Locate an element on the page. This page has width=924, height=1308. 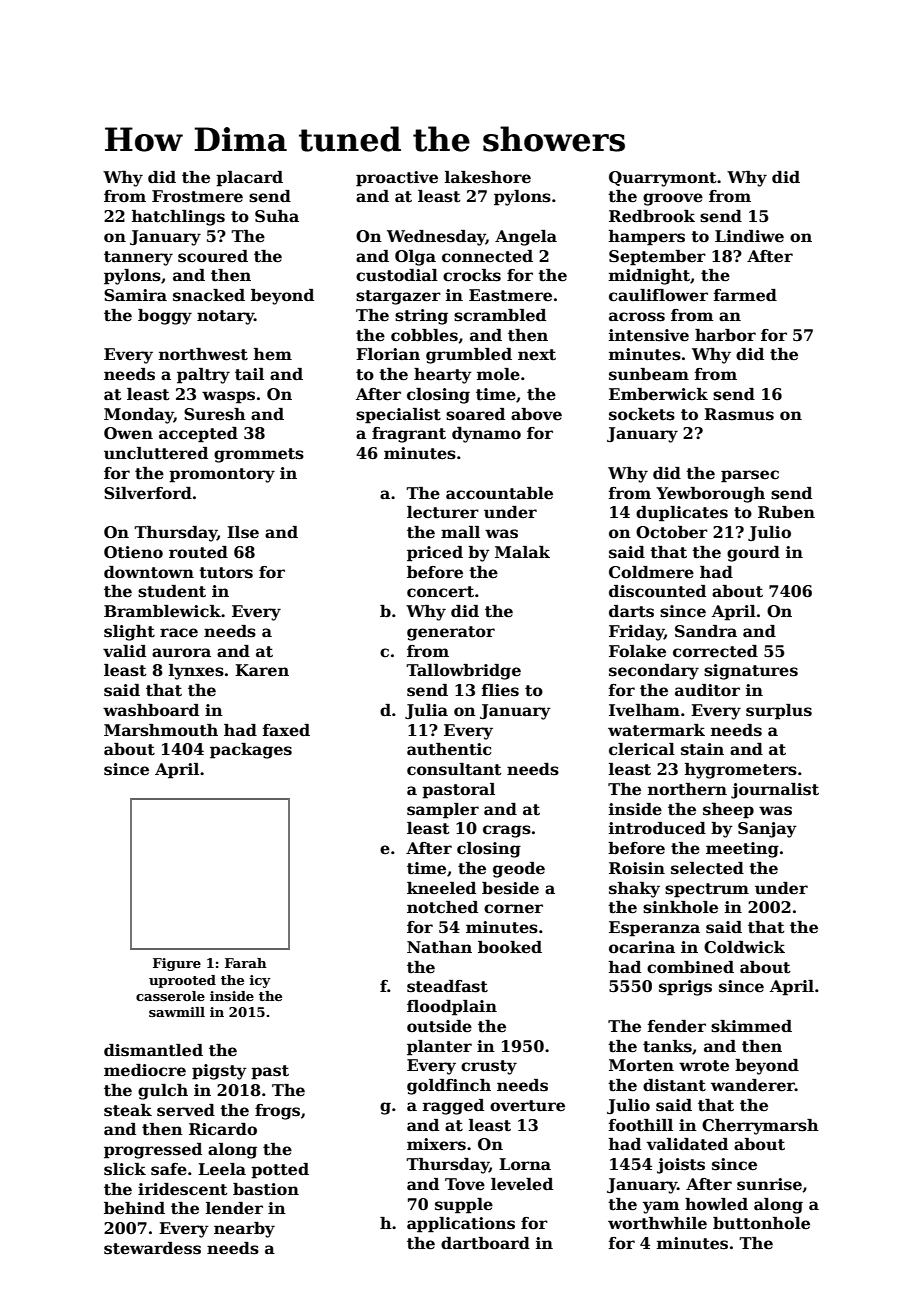
icy is located at coordinates (260, 981).
